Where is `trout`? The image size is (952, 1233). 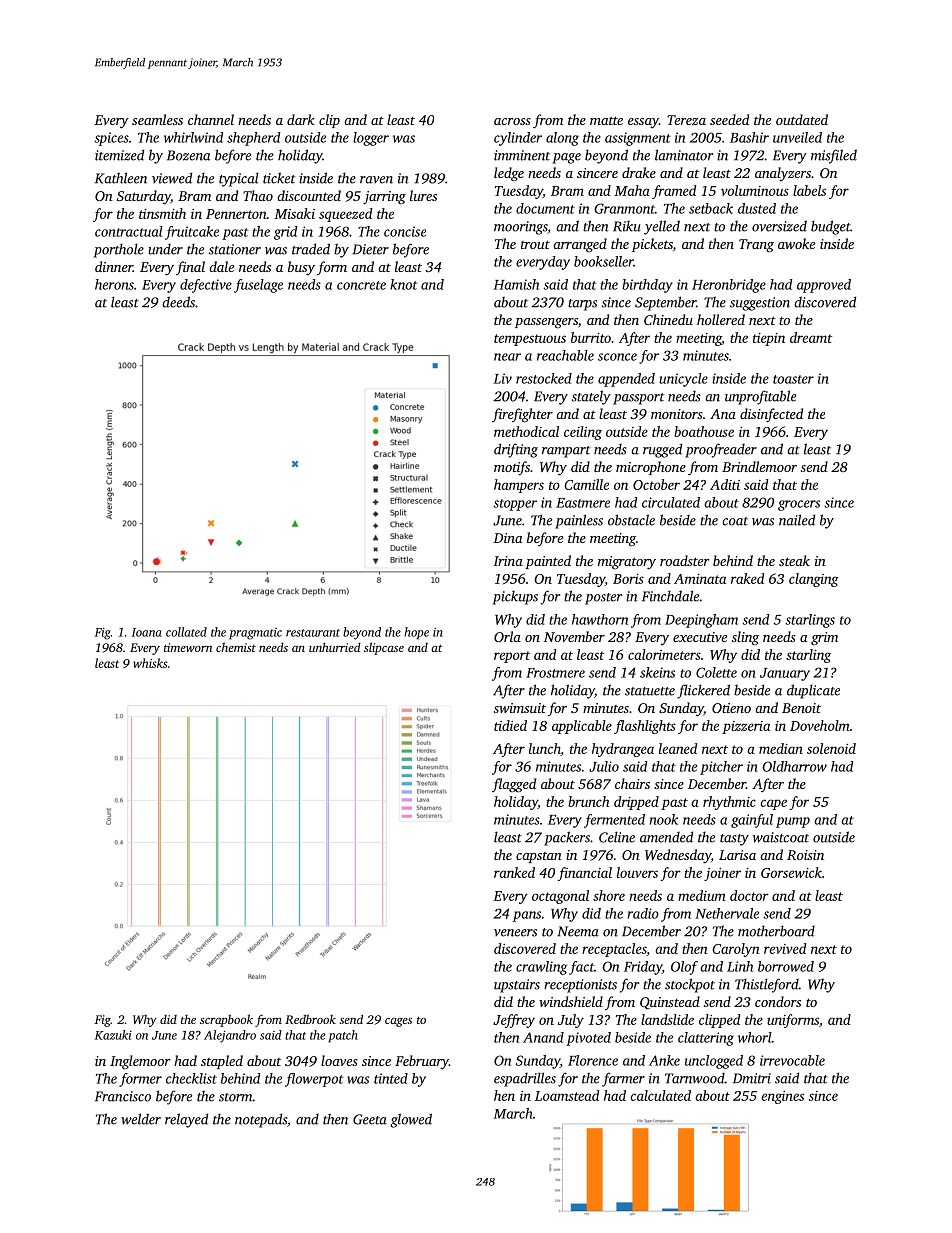 trout is located at coordinates (535, 244).
